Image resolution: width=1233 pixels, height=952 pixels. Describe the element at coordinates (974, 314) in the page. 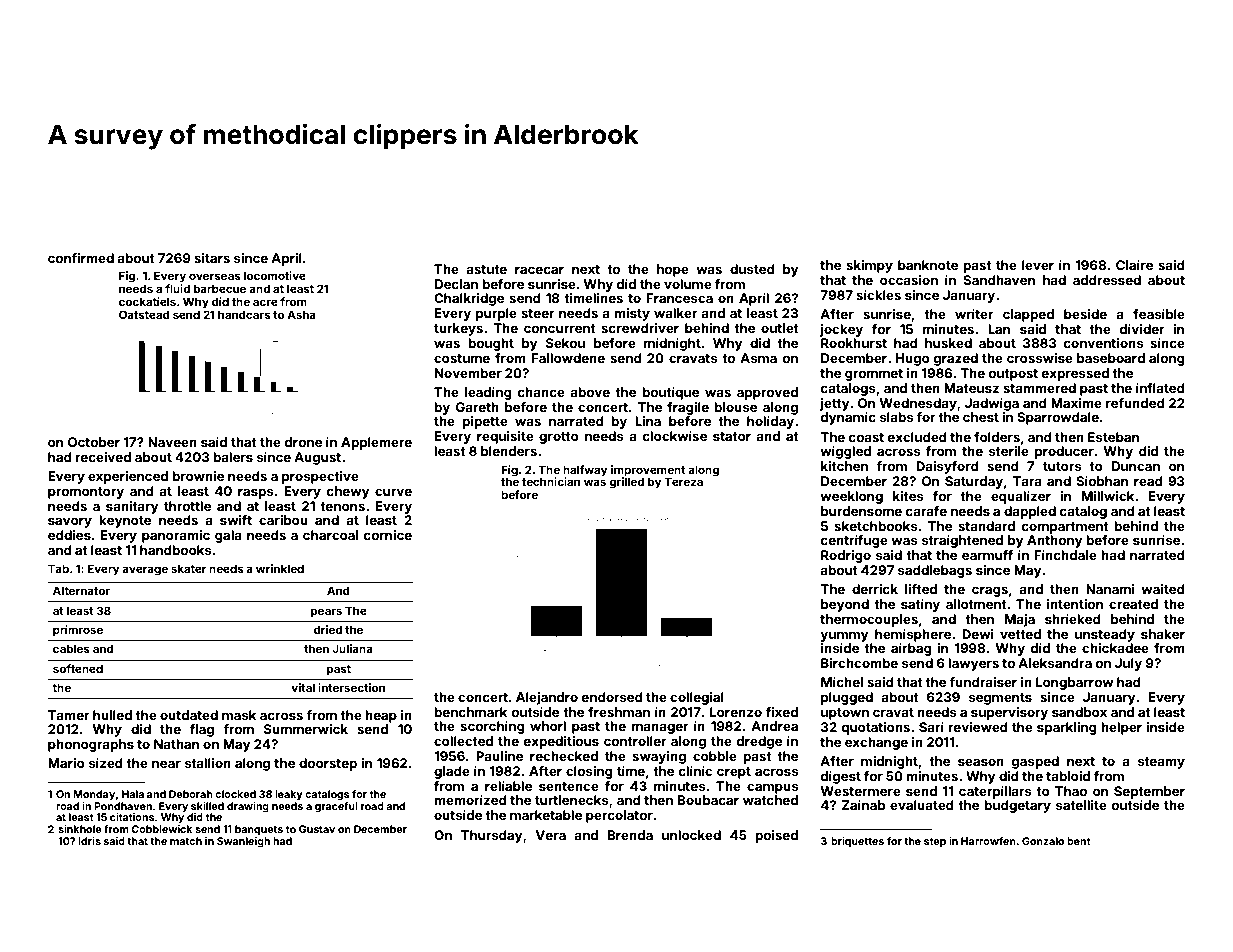

I see `writer` at that location.
